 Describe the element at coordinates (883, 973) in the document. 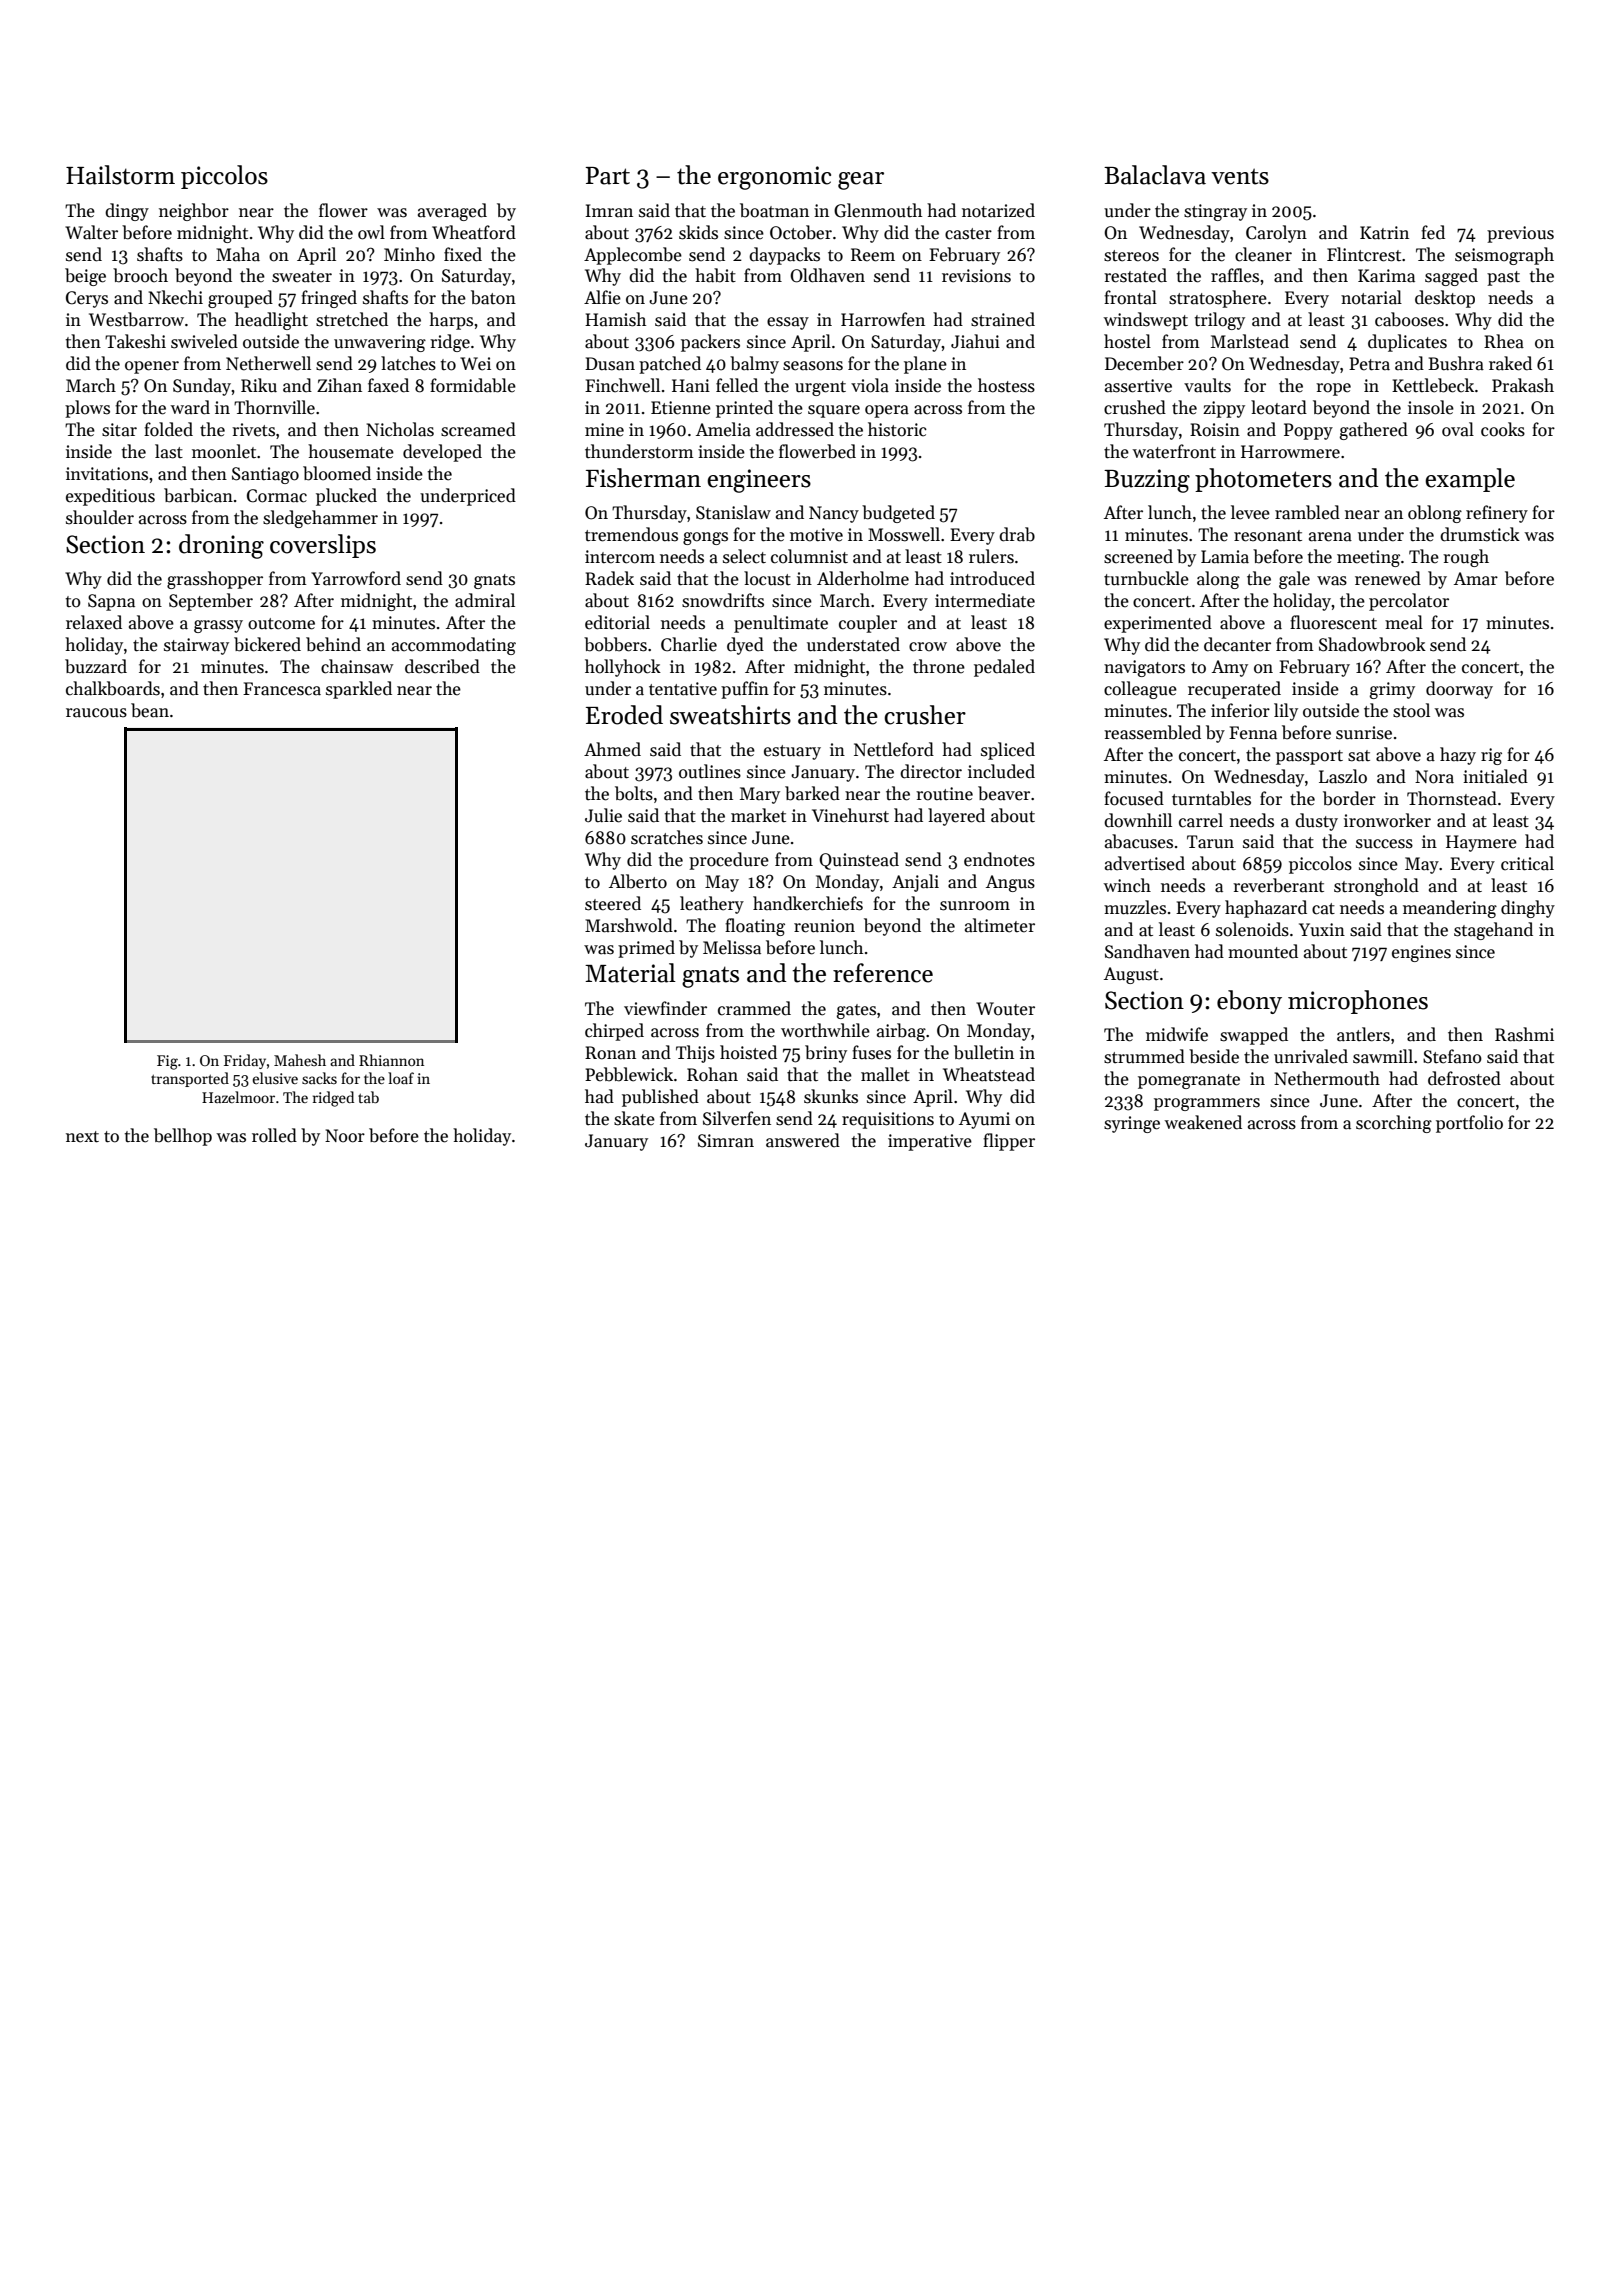

I see `reference` at that location.
